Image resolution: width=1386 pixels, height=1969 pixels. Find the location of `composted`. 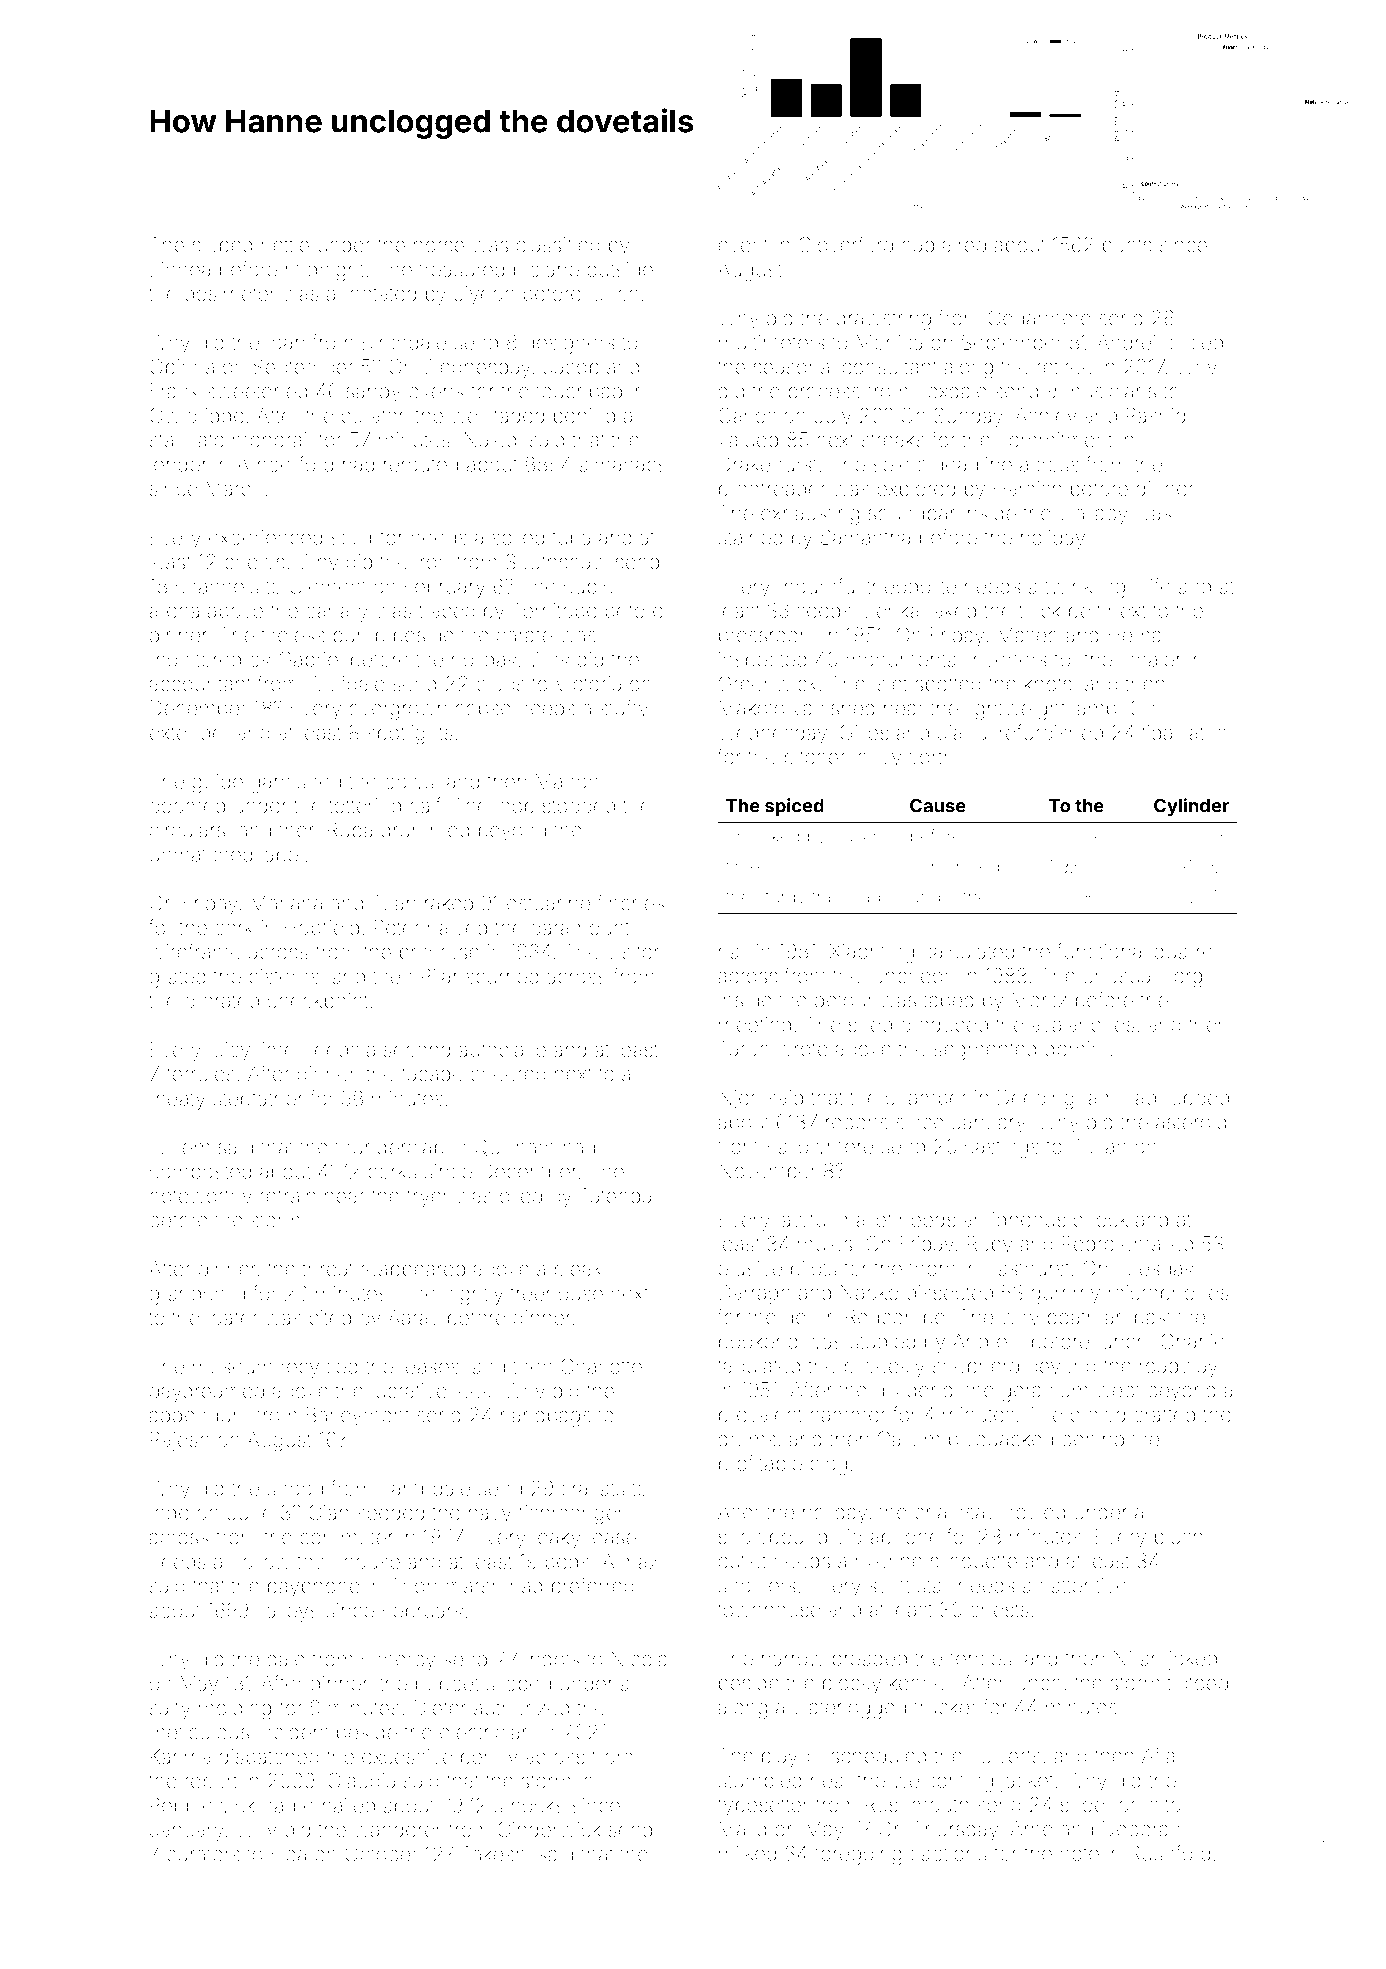

composted is located at coordinates (200, 1171).
